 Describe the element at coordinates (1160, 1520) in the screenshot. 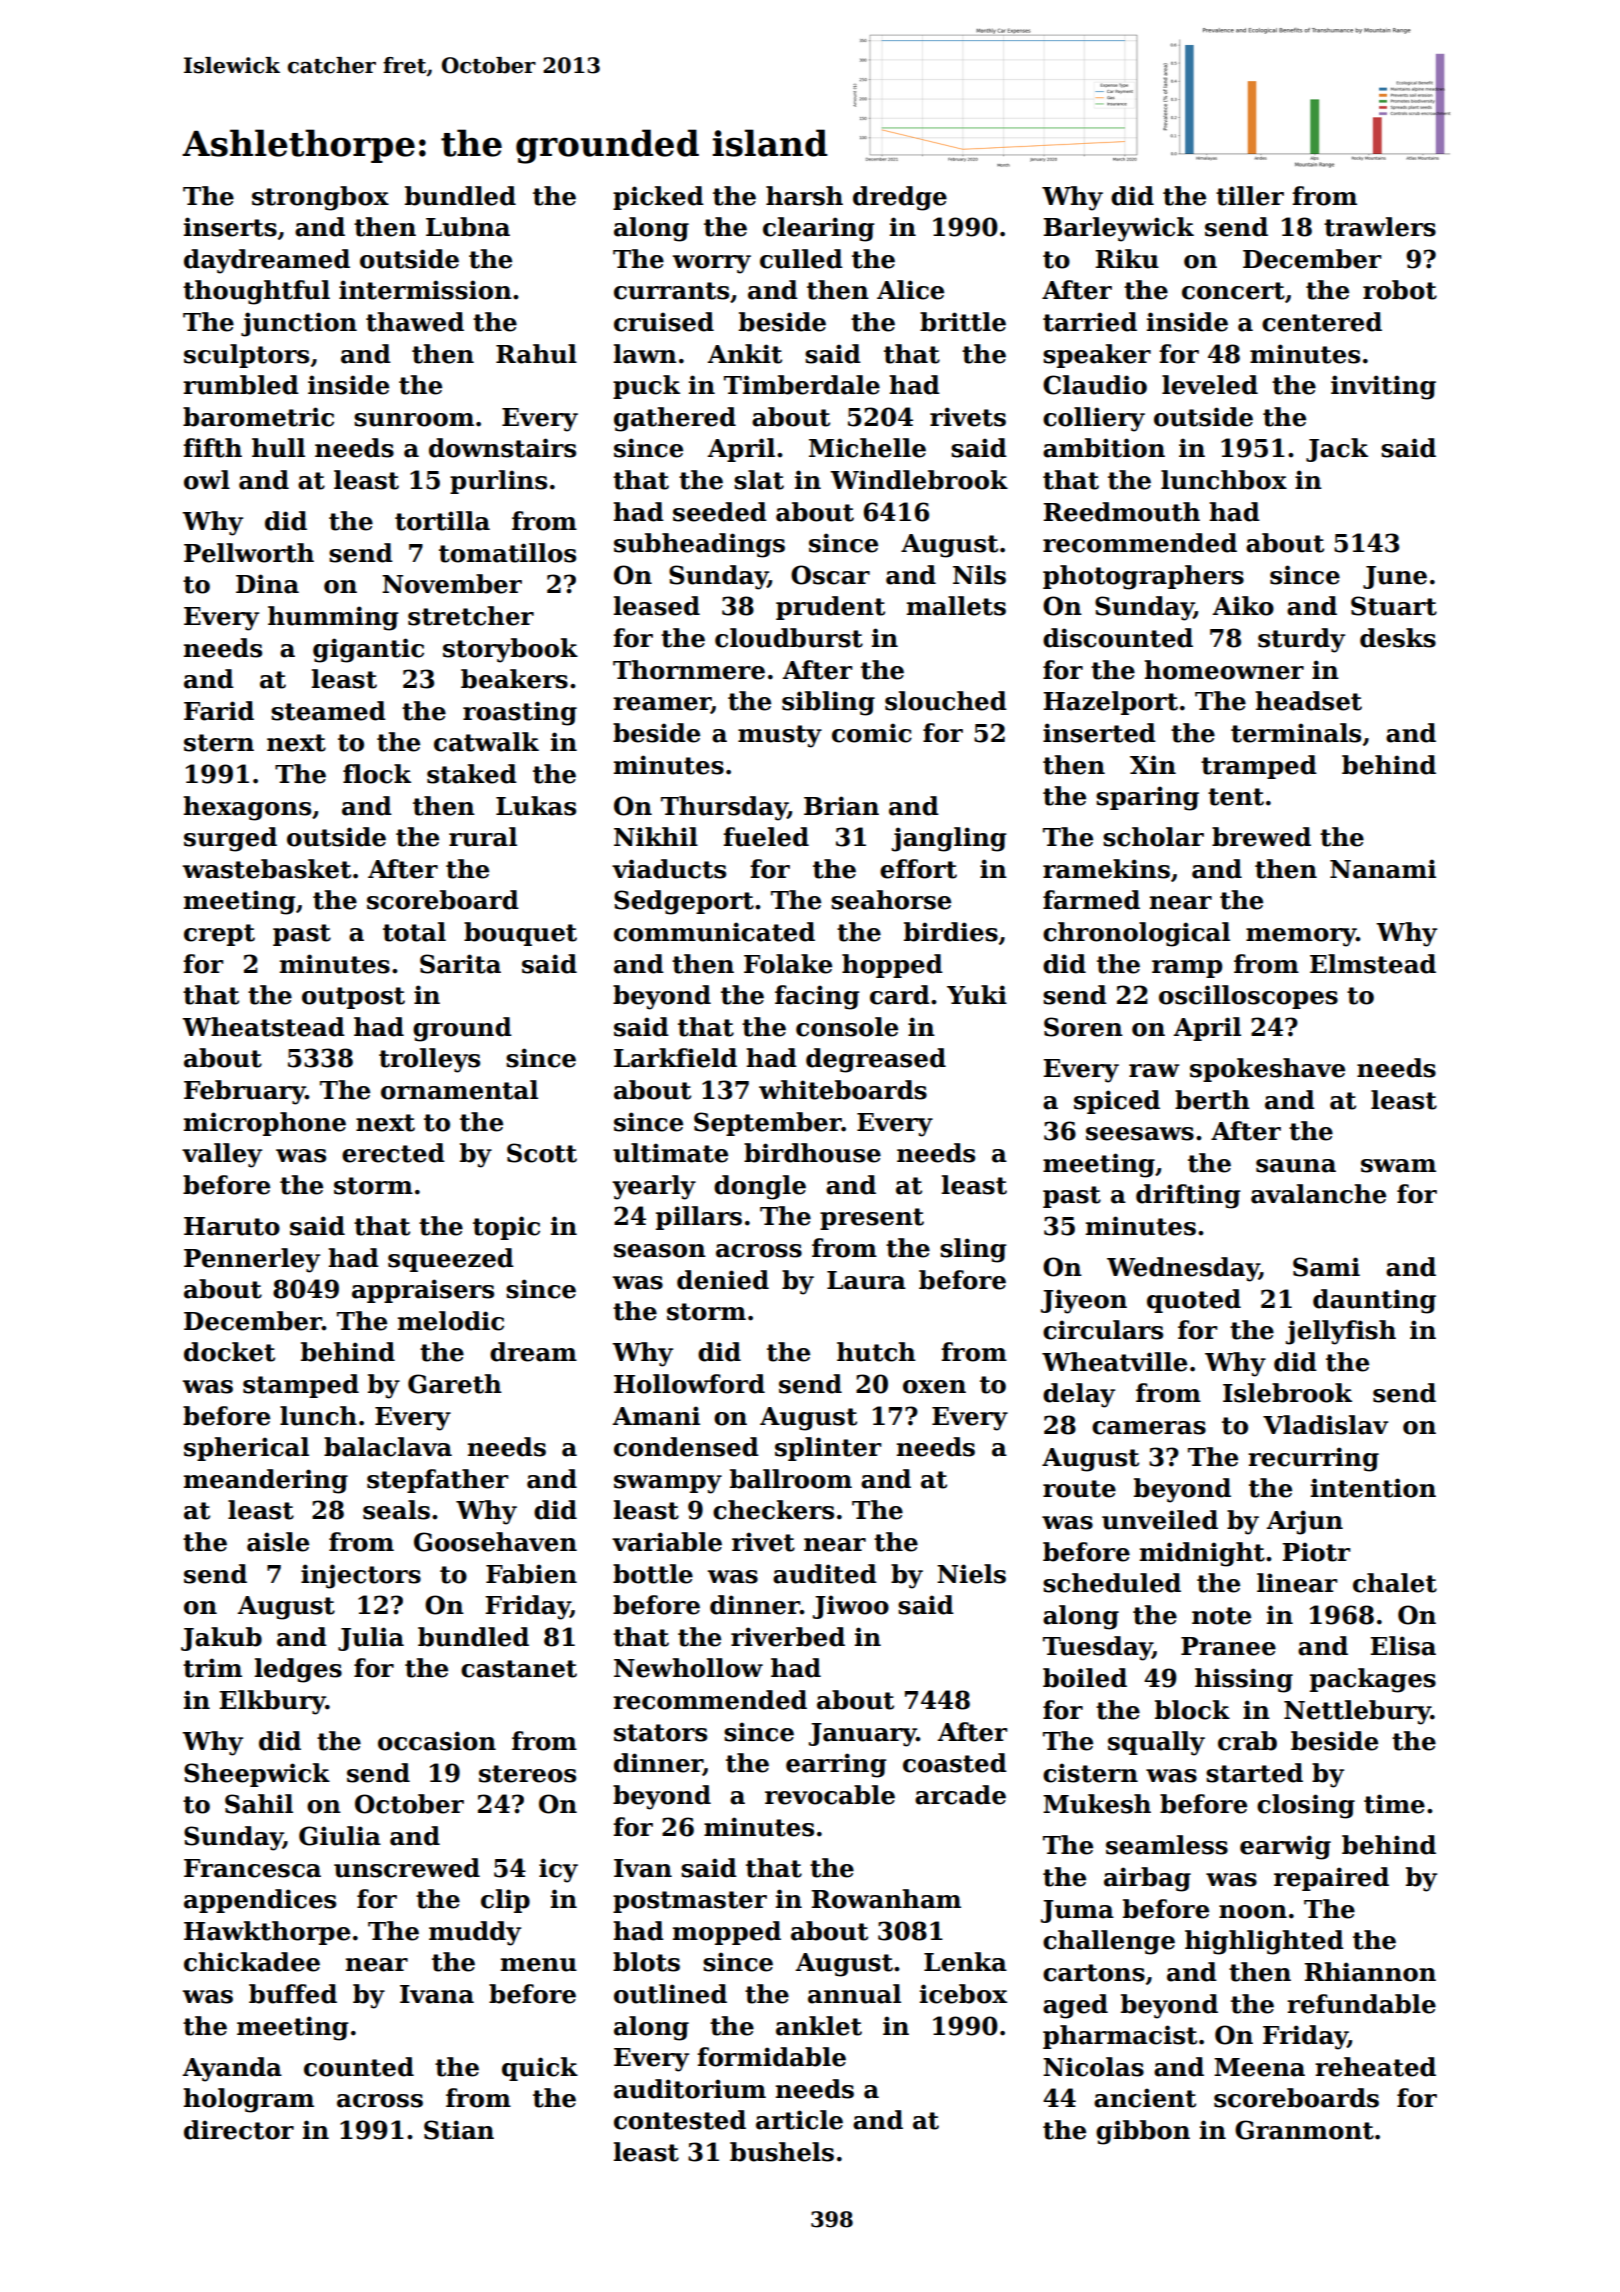

I see `unveiled` at that location.
